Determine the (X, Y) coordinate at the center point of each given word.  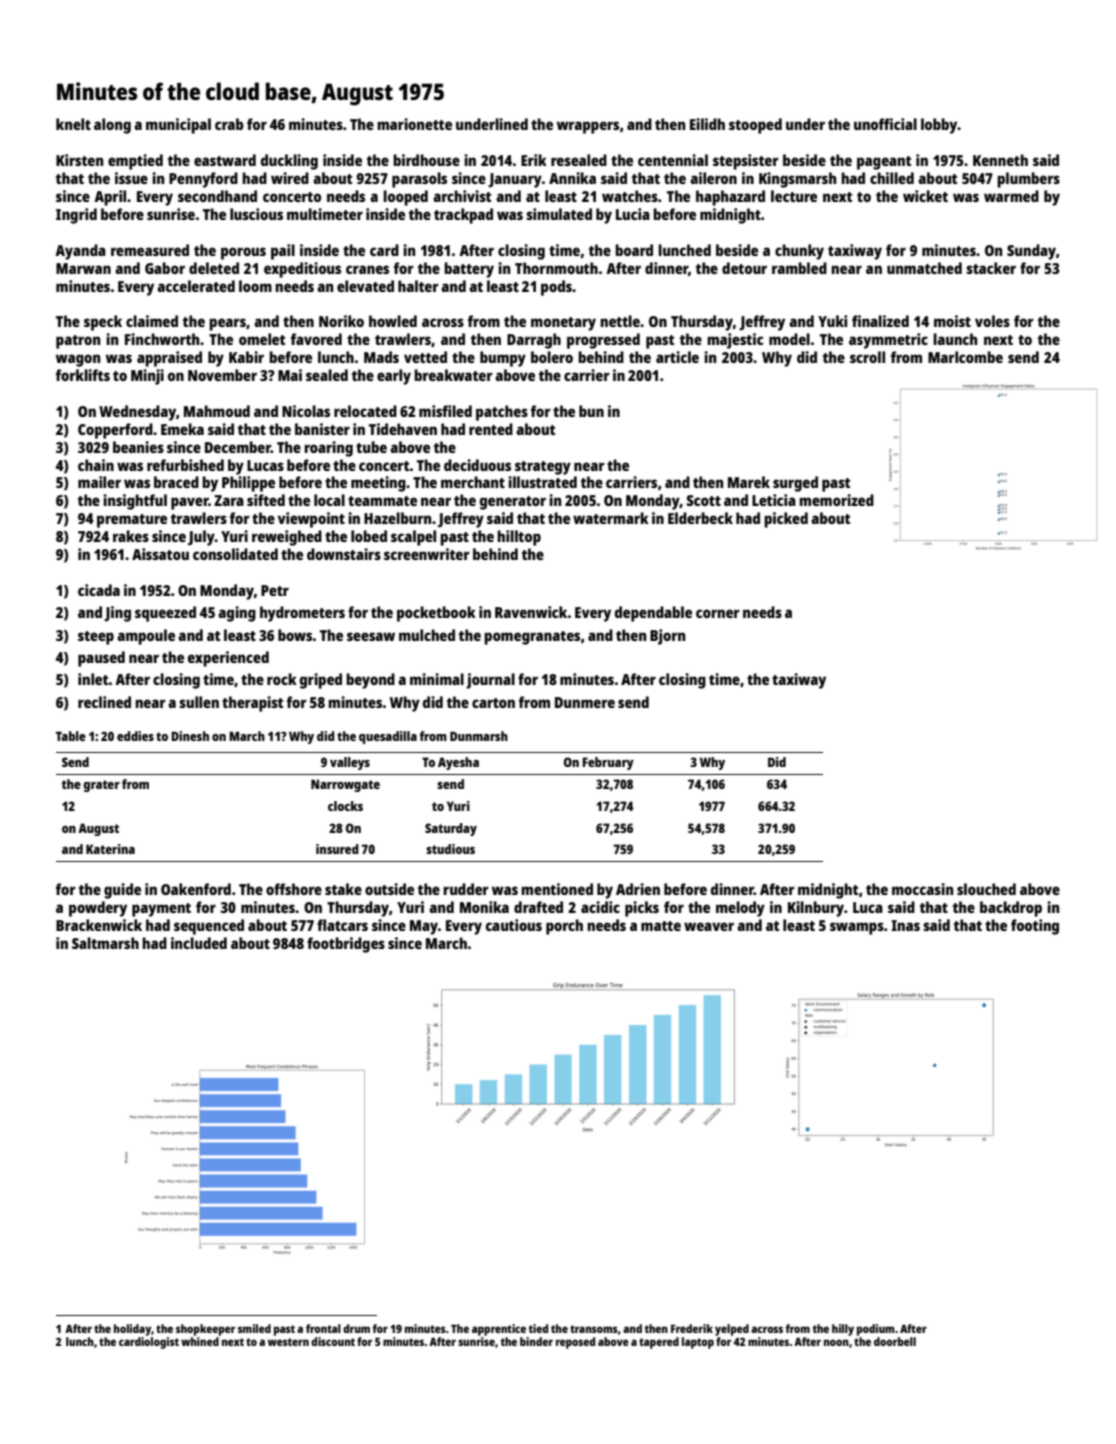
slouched (986, 889)
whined (200, 1341)
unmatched (924, 268)
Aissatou (160, 554)
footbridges (346, 945)
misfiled (445, 411)
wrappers (588, 127)
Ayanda (80, 252)
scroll (867, 357)
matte (661, 926)
